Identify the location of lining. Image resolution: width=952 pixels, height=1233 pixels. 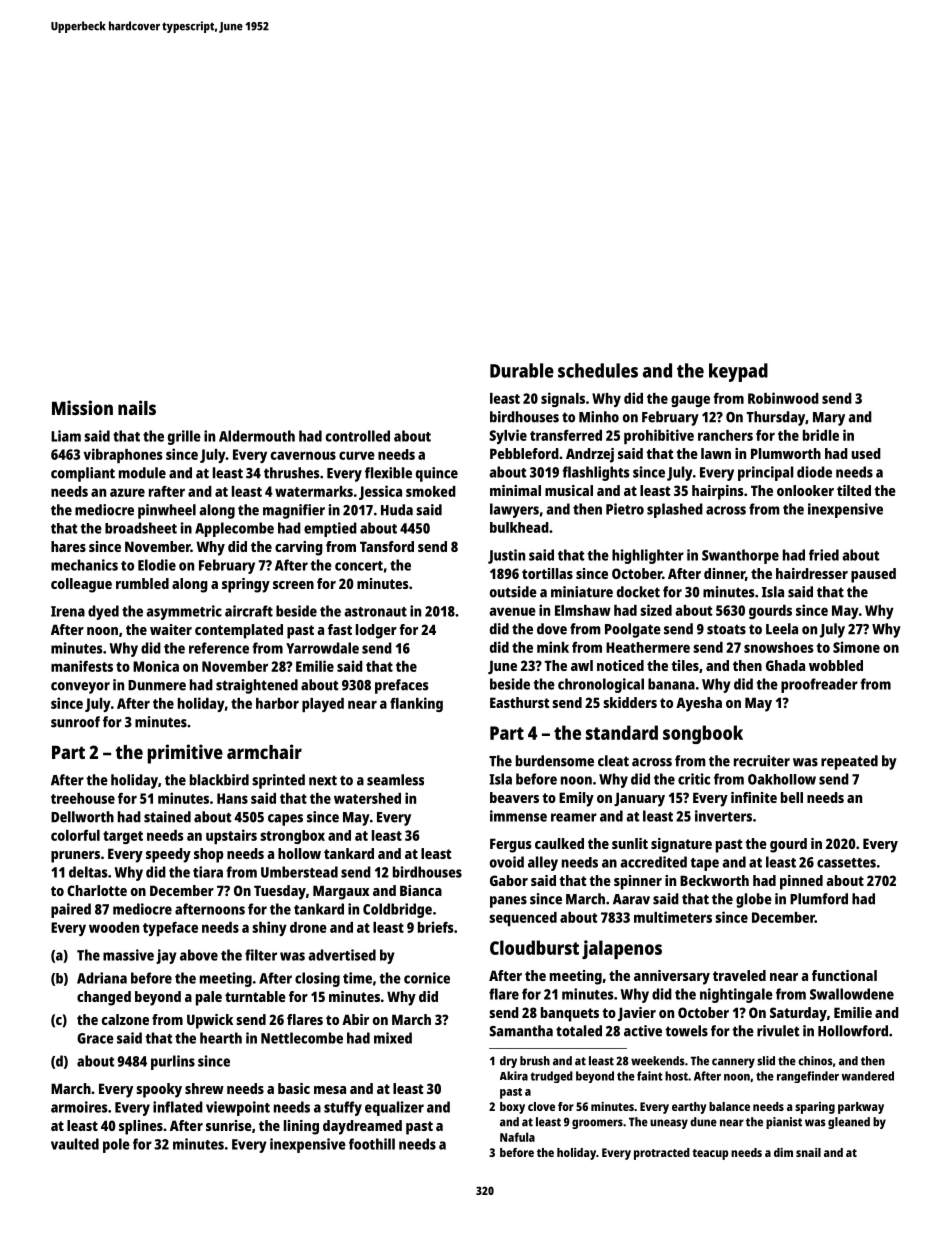
(301, 1127).
